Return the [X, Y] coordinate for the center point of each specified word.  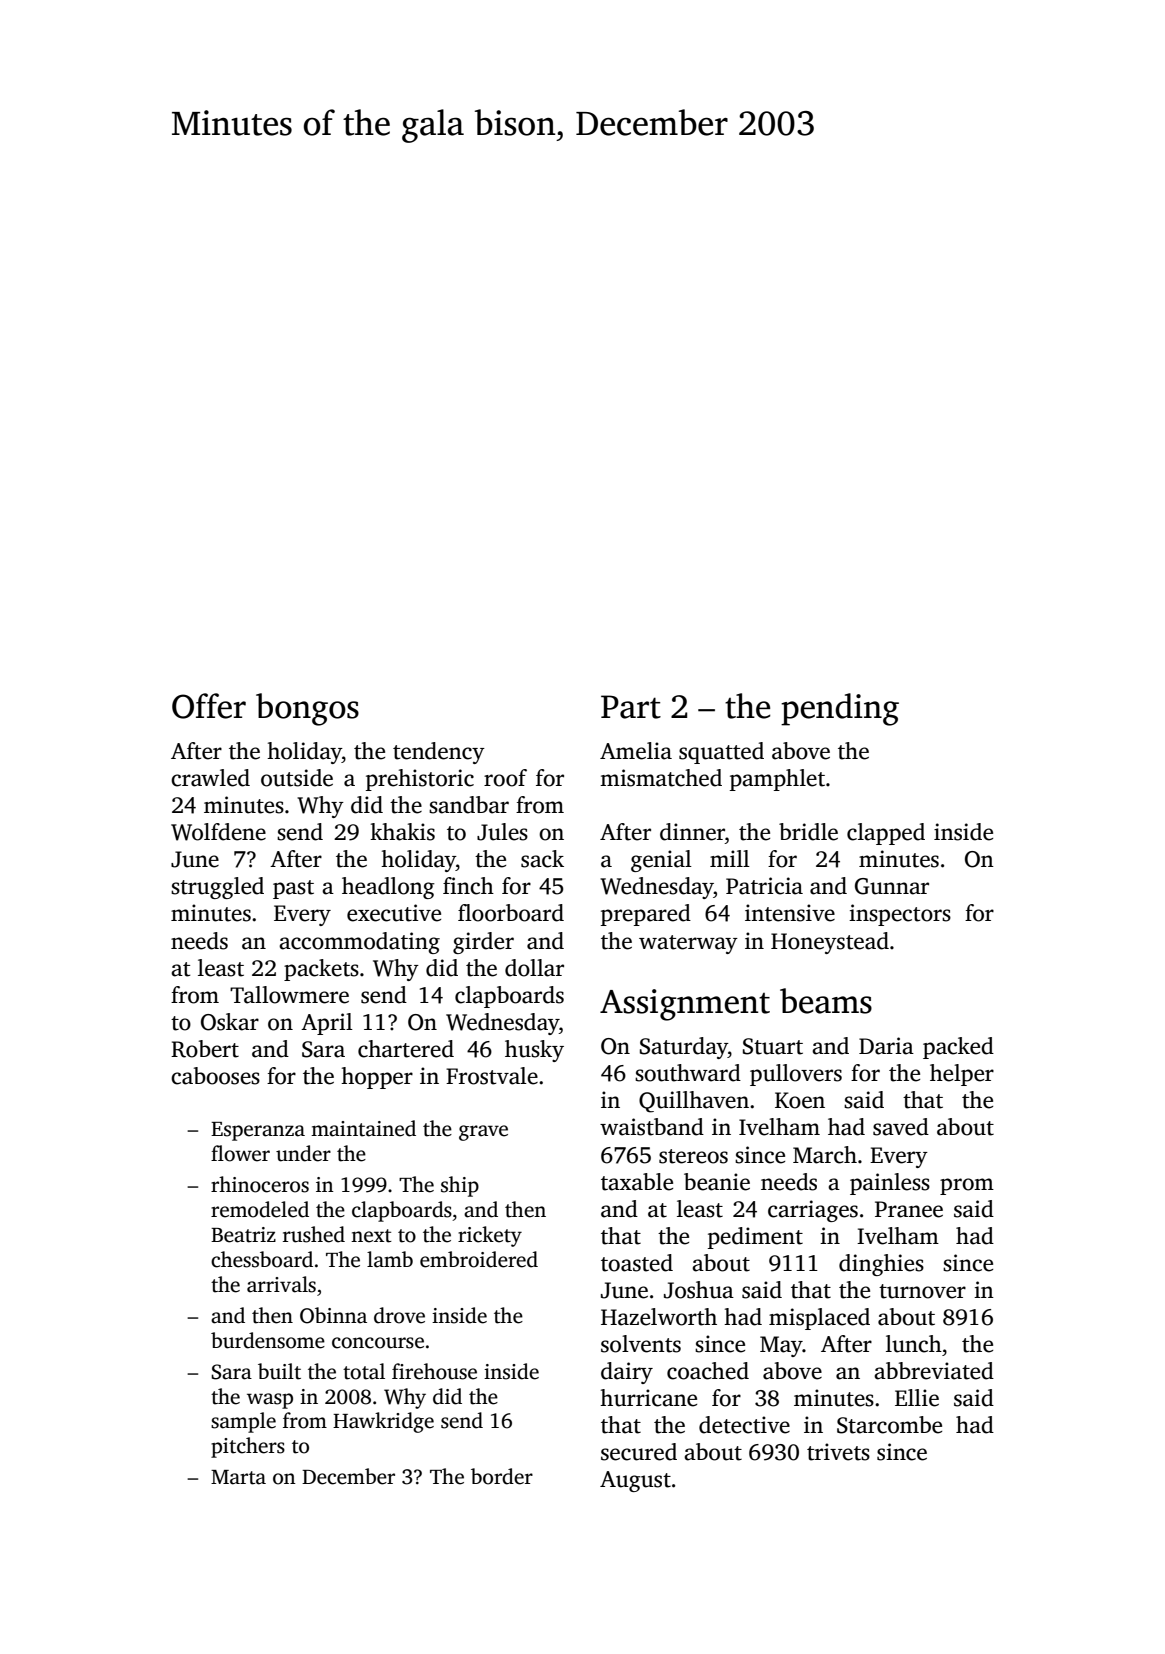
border [502, 1476]
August [635, 1481]
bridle [808, 832]
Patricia [764, 886]
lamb [390, 1259]
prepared [646, 915]
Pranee [909, 1209]
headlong [388, 888]
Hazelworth [659, 1317]
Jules [502, 832]
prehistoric [420, 780]
